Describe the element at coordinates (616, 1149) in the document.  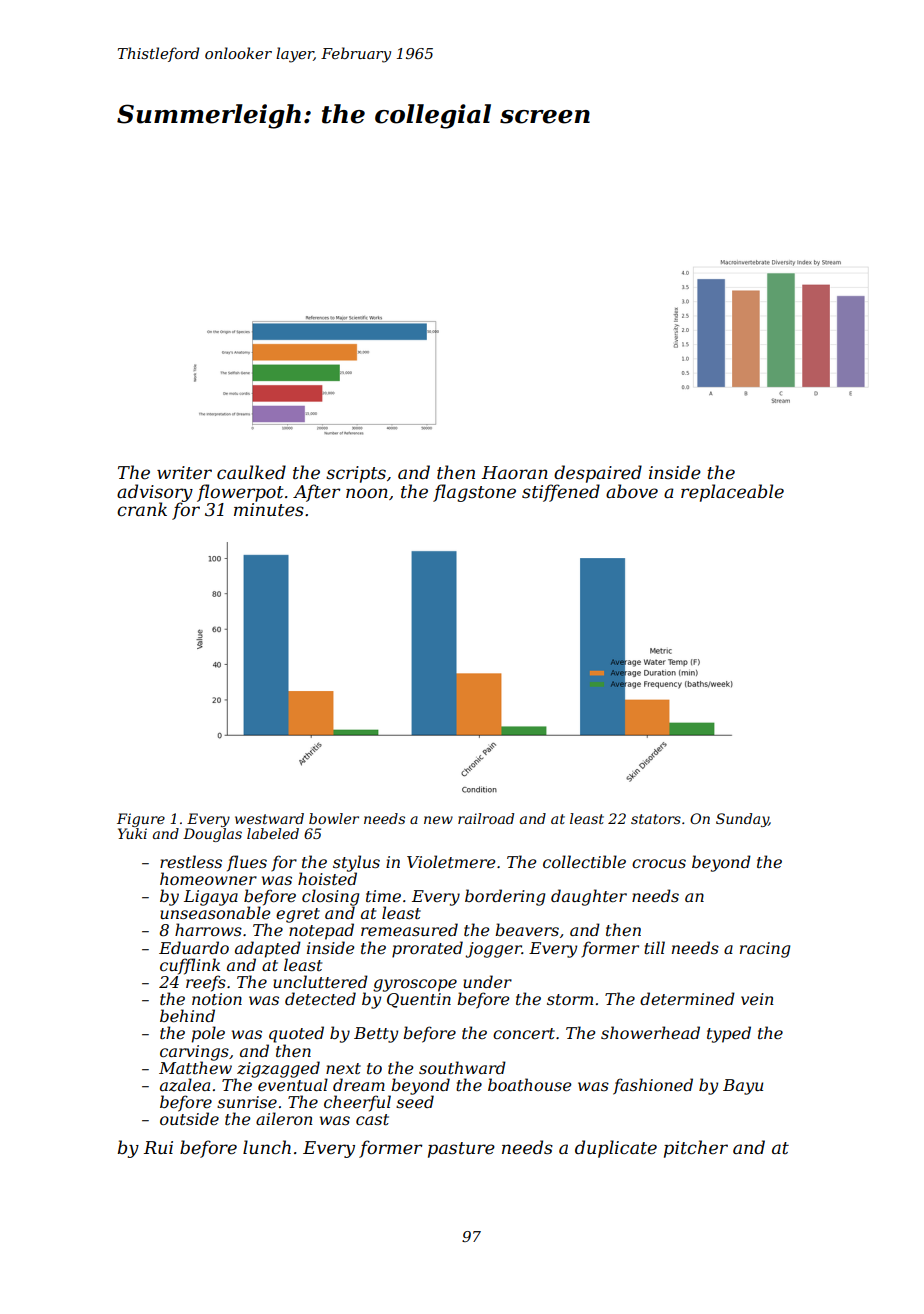
I see `duplicate` at that location.
